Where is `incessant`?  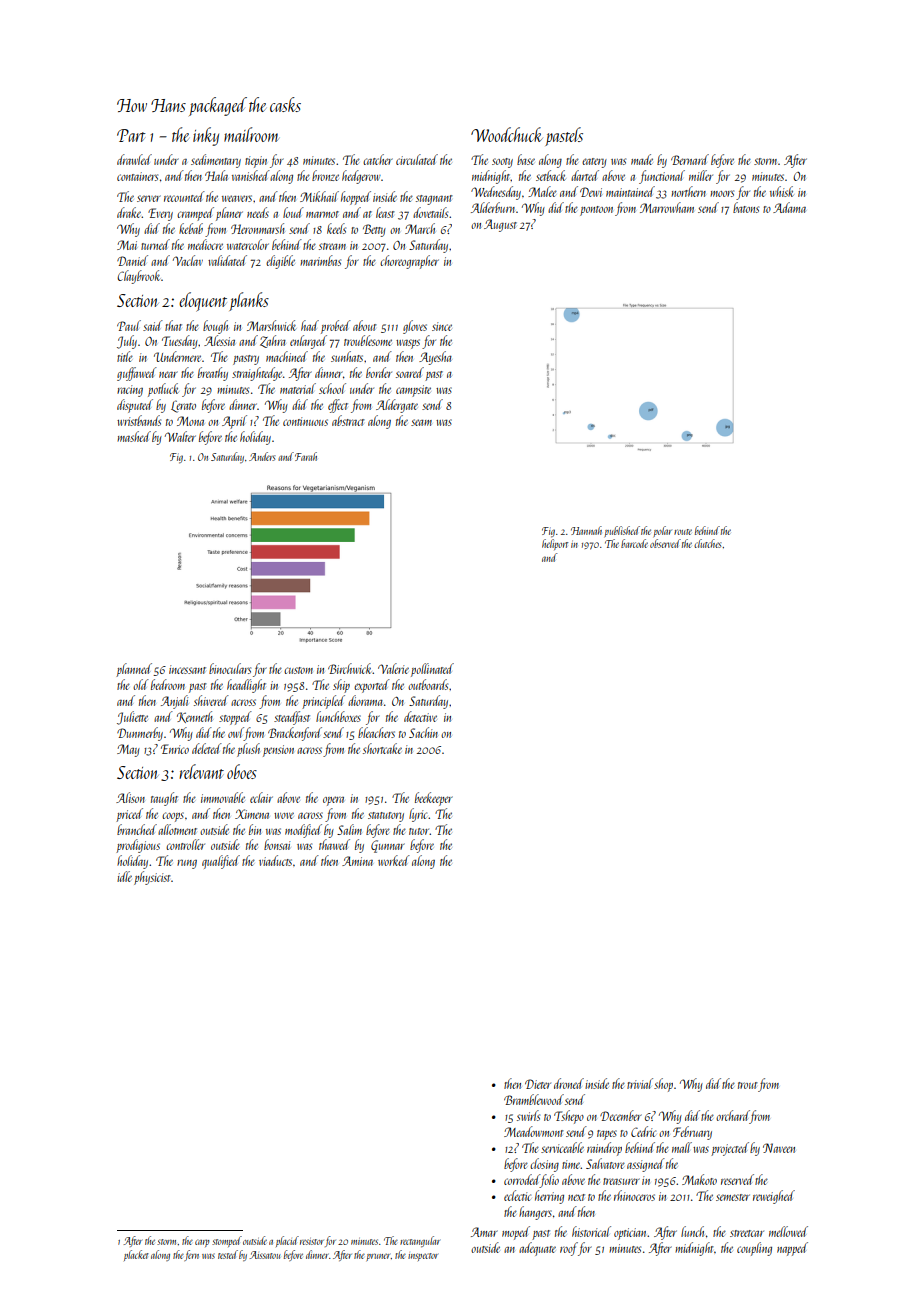
incessant is located at coordinates (187, 669).
